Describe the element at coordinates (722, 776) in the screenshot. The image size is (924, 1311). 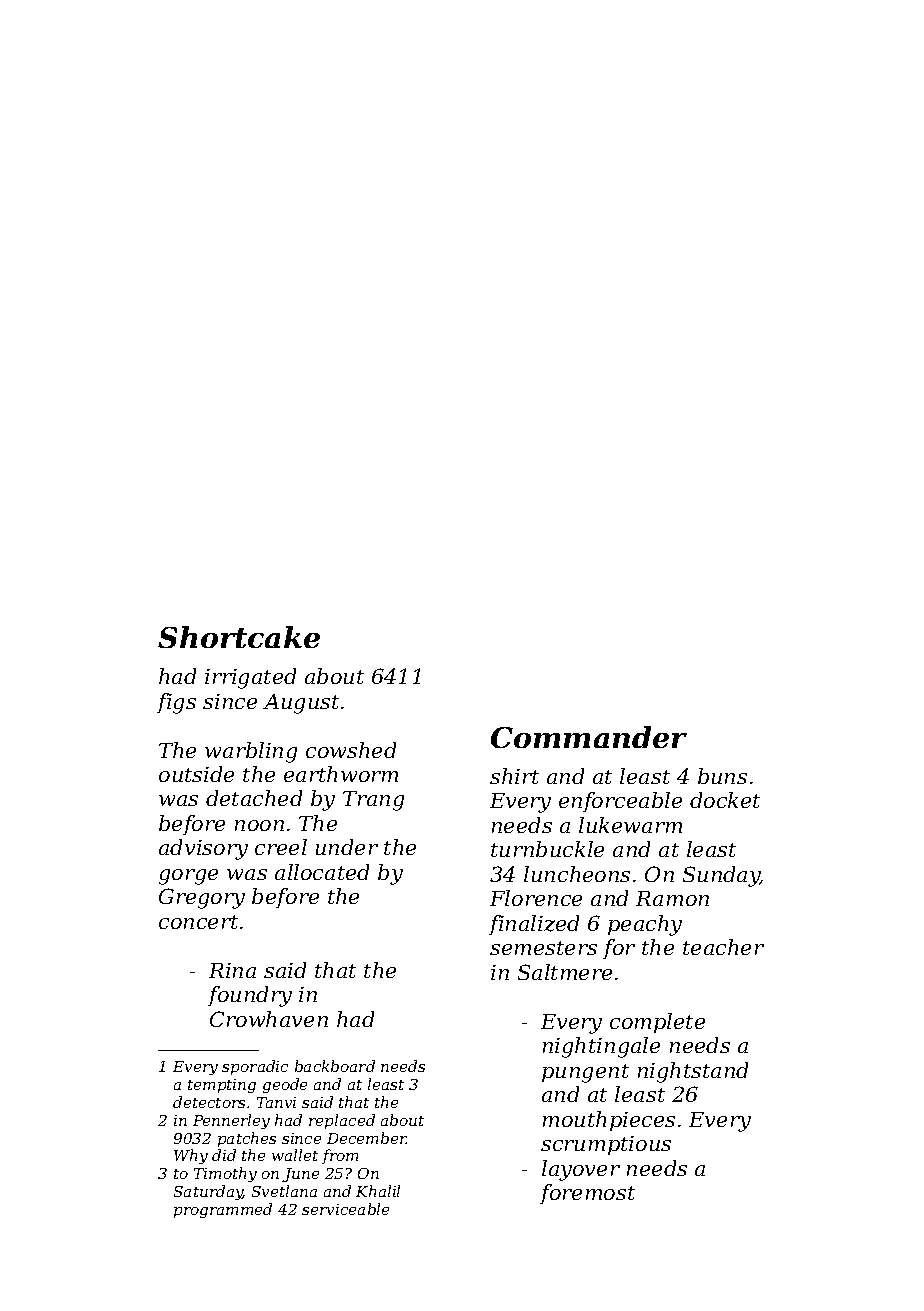
I see `buns` at that location.
